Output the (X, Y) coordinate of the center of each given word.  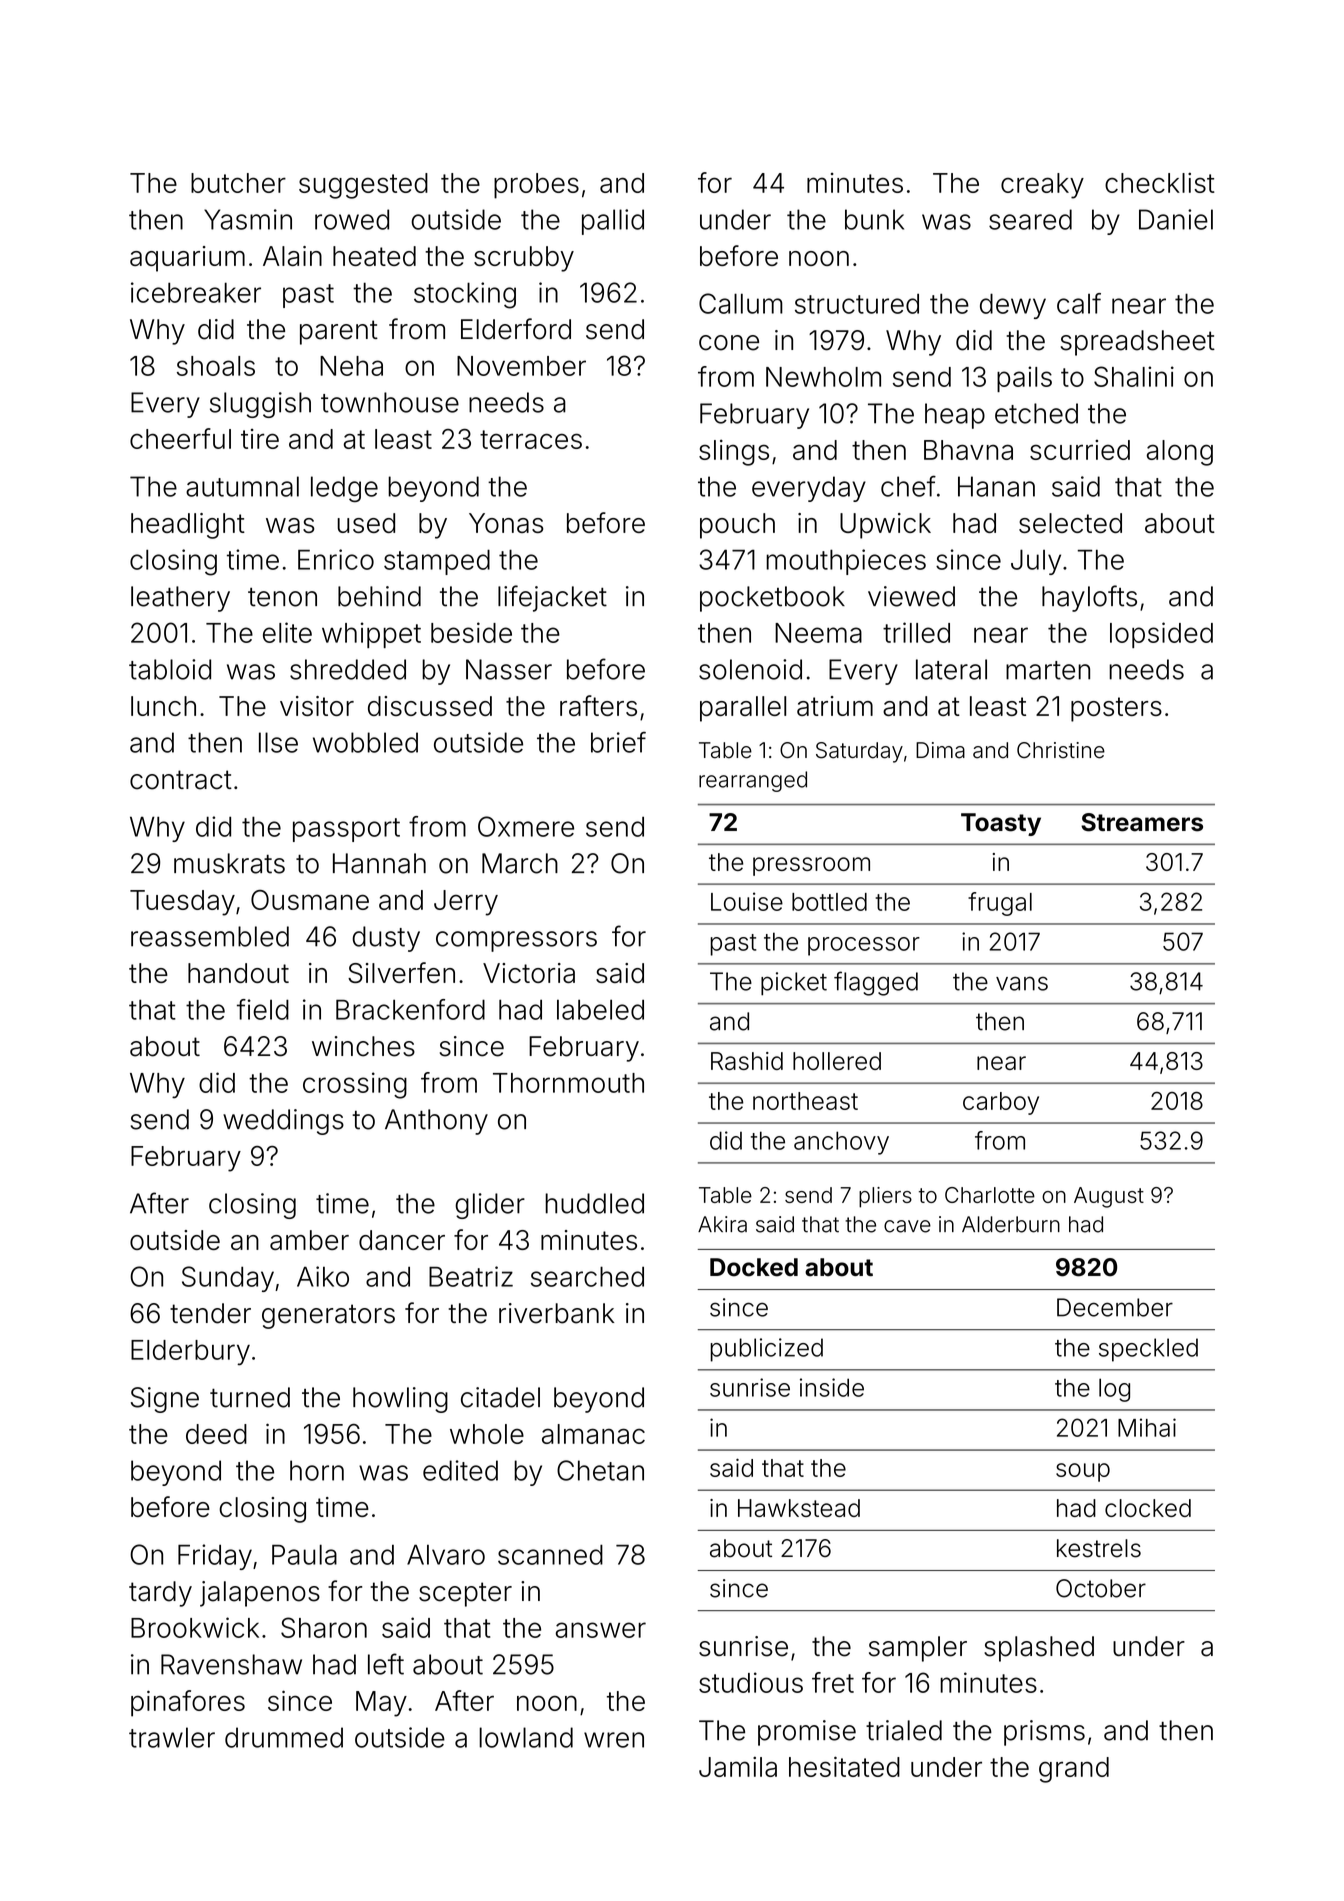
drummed (284, 1737)
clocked (1148, 1508)
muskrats (229, 863)
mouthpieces (846, 562)
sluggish (260, 405)
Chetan (600, 1470)
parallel (743, 709)
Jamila (738, 1766)
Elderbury (190, 1353)
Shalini (1134, 376)
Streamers (1142, 822)
